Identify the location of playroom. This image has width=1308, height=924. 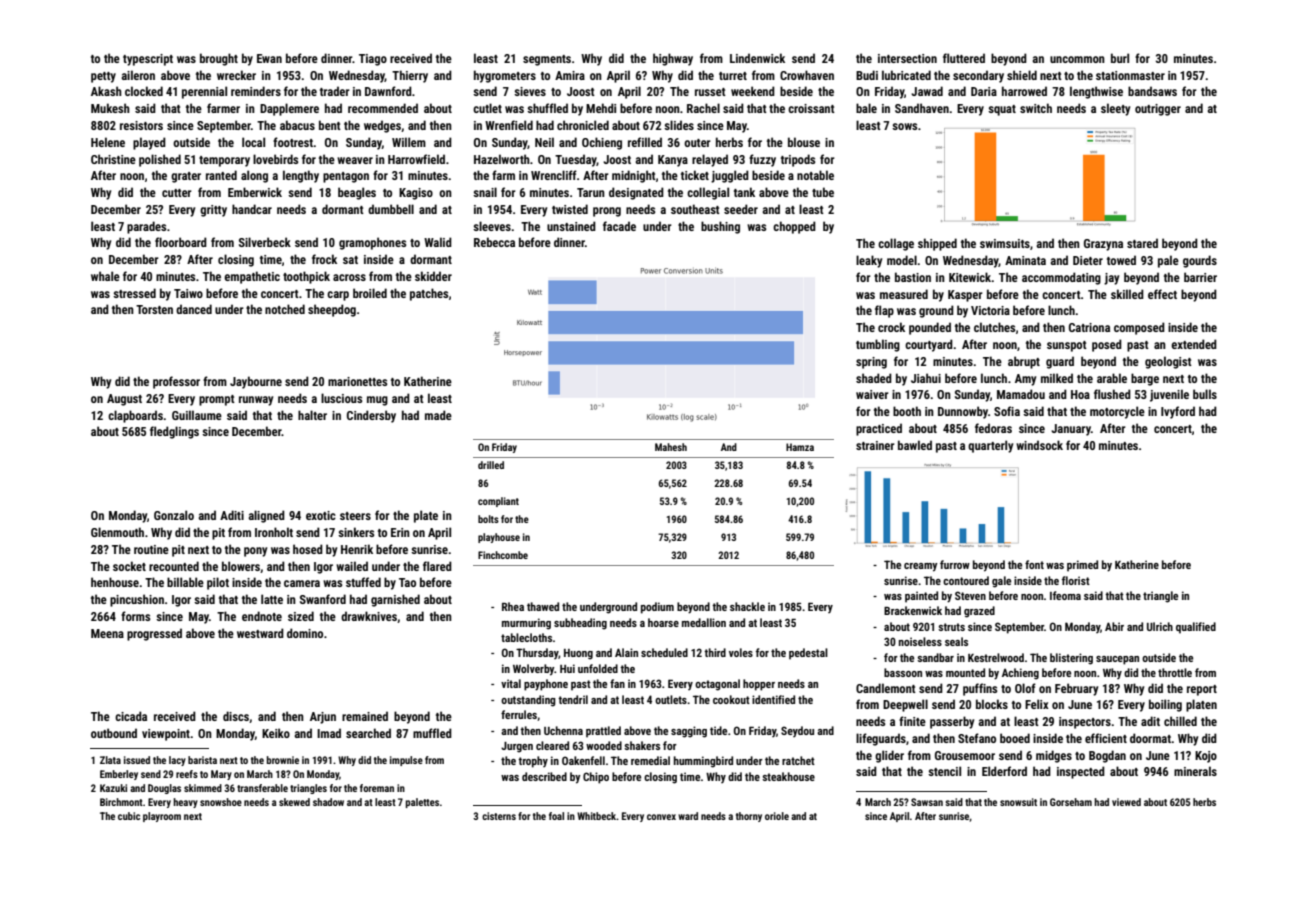
(162, 817).
